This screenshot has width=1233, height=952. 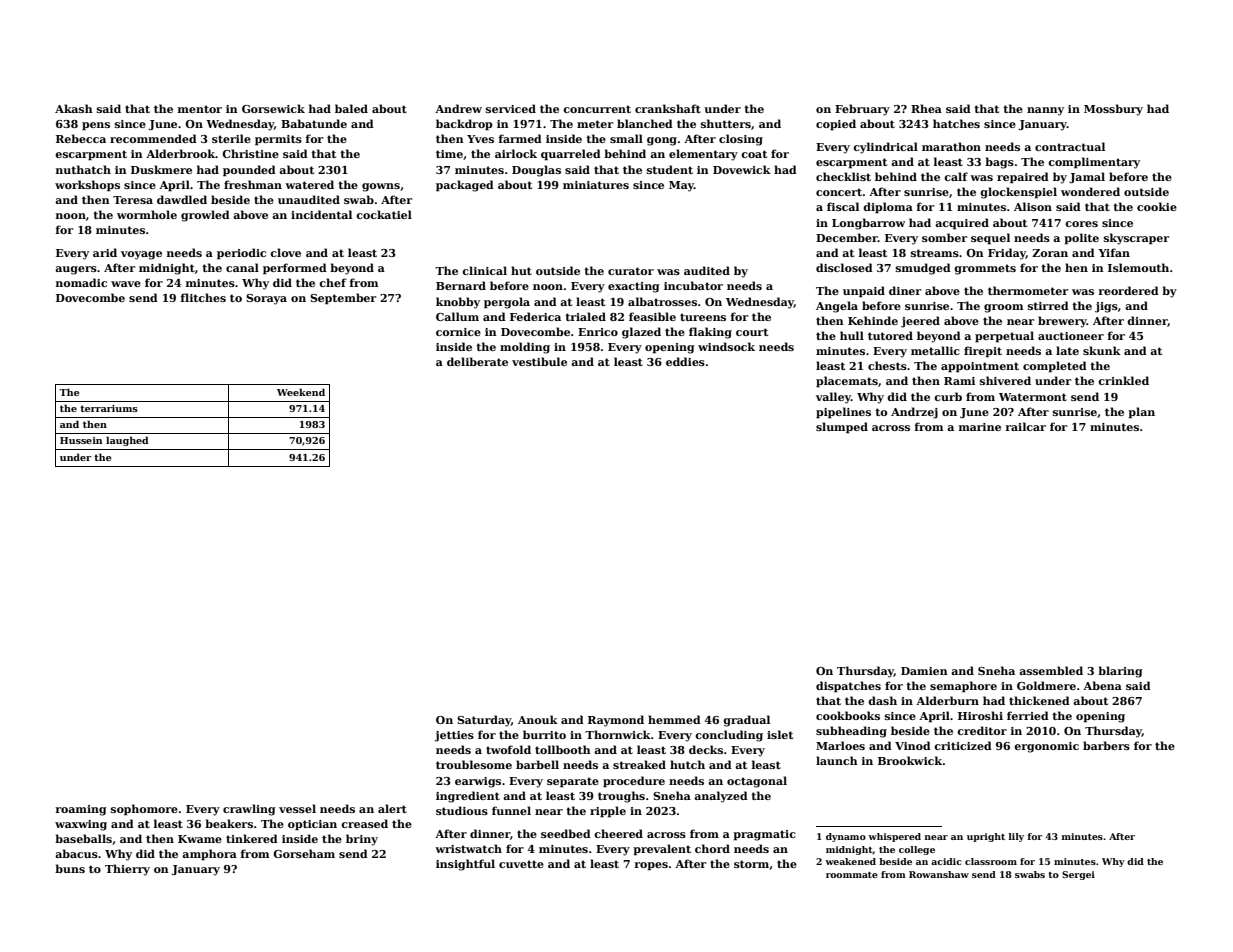 What do you see at coordinates (301, 392) in the screenshot?
I see `Weekend` at bounding box center [301, 392].
